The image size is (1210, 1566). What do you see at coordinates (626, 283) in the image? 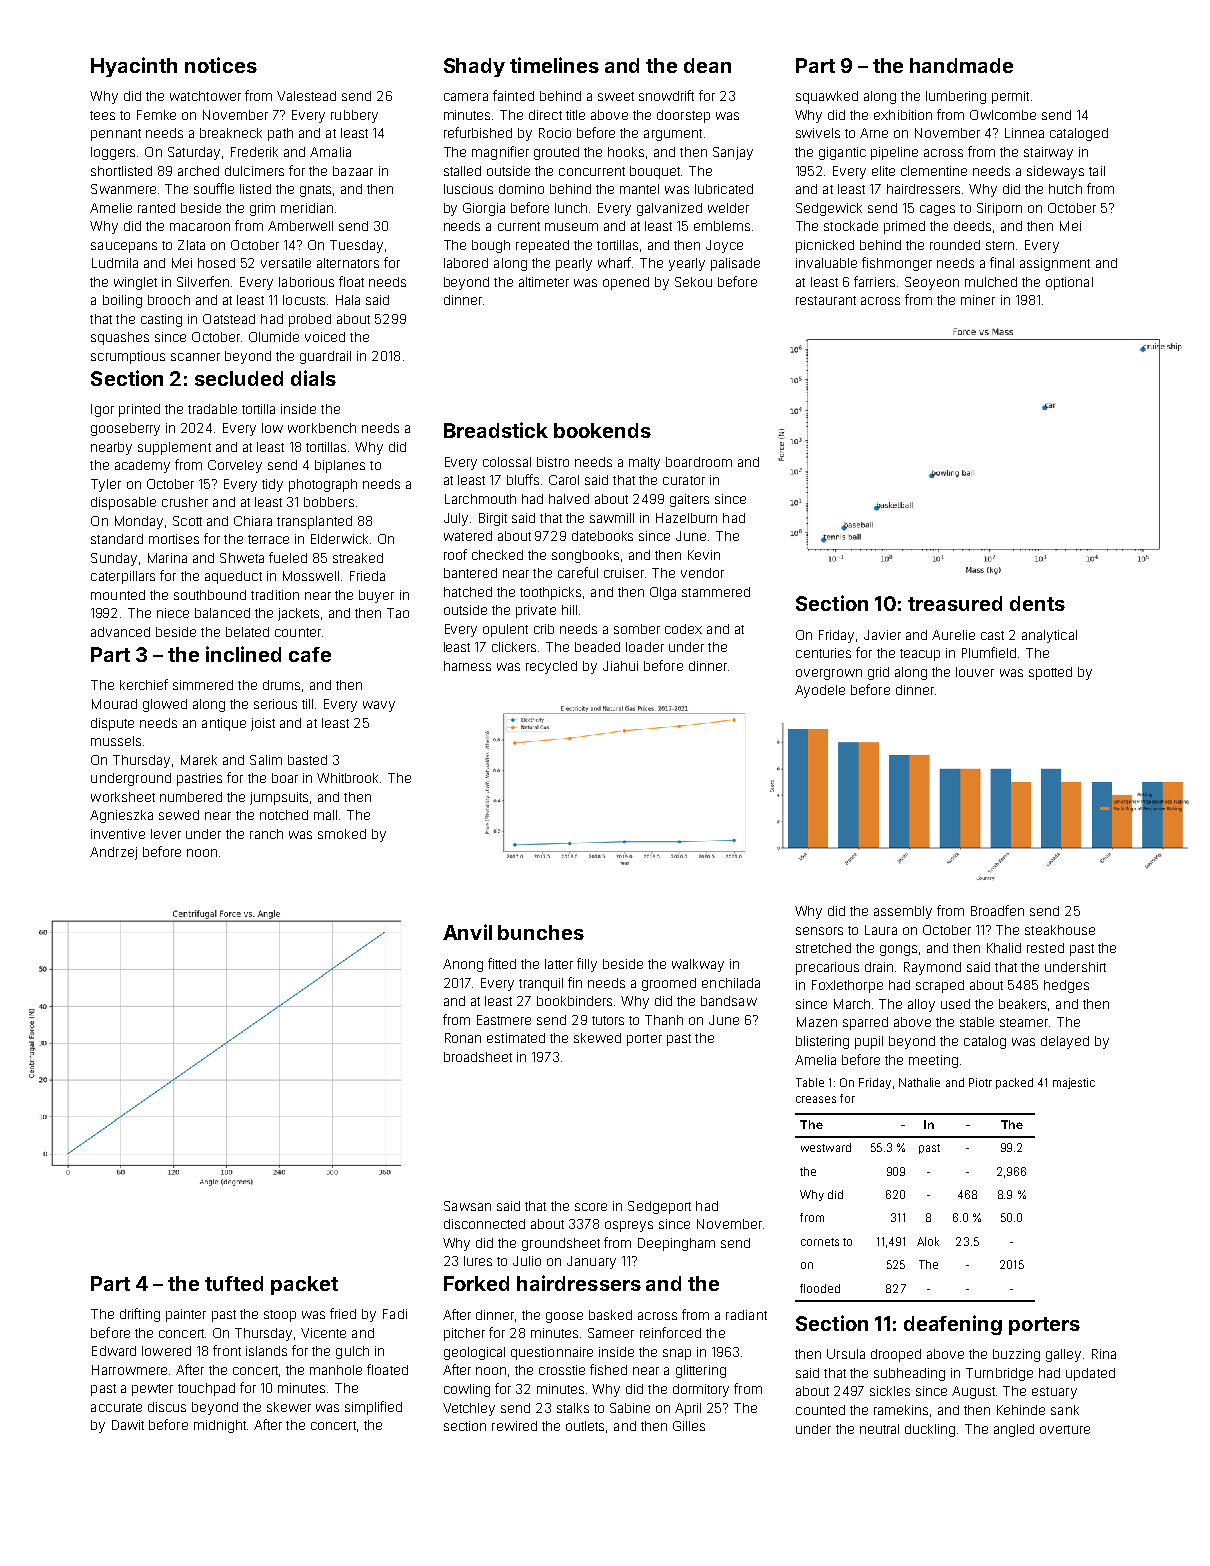
I see `opened` at bounding box center [626, 283].
